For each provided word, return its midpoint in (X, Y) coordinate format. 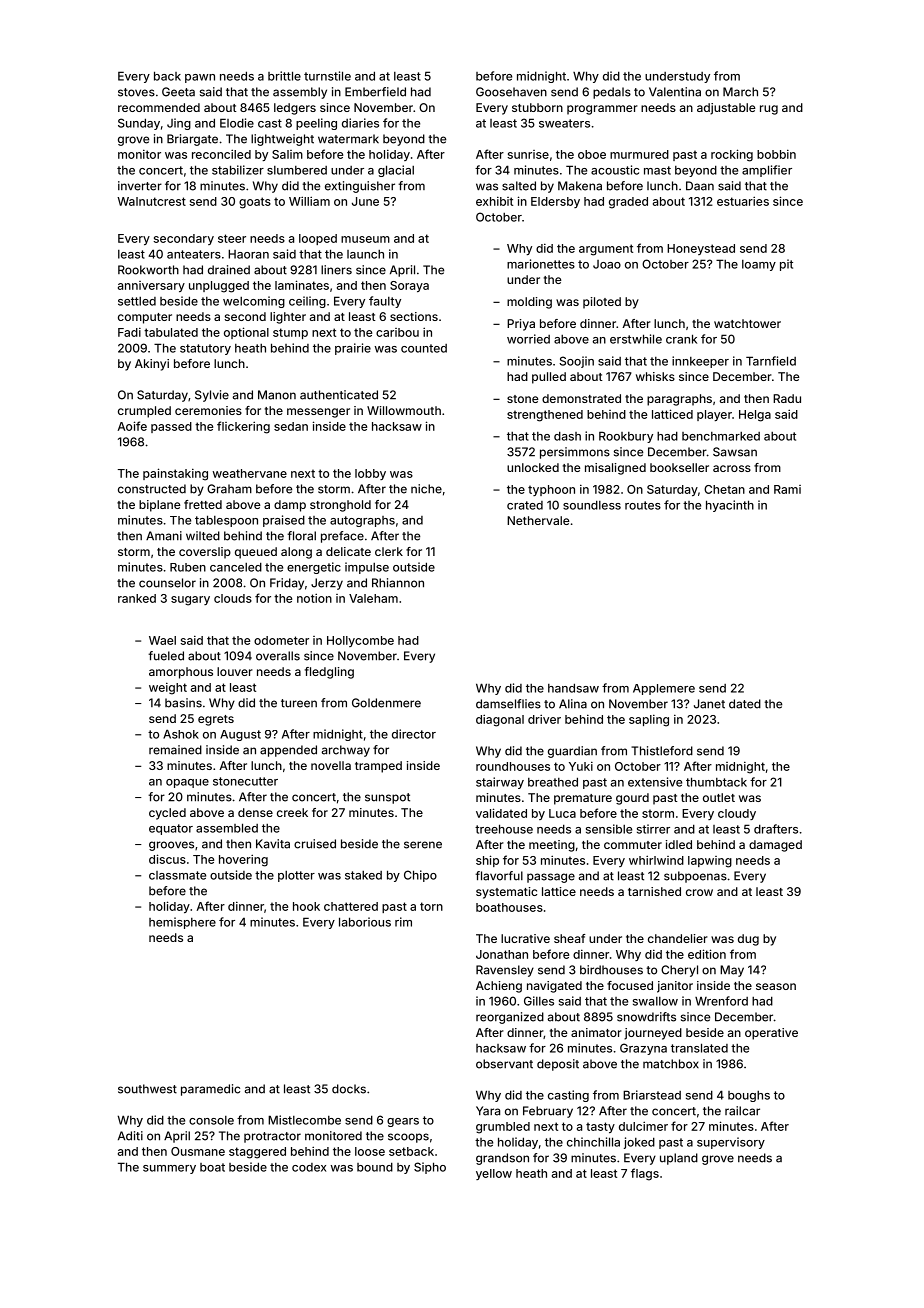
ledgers (295, 109)
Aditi (130, 1136)
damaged (775, 846)
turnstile (327, 76)
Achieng (499, 987)
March (740, 92)
